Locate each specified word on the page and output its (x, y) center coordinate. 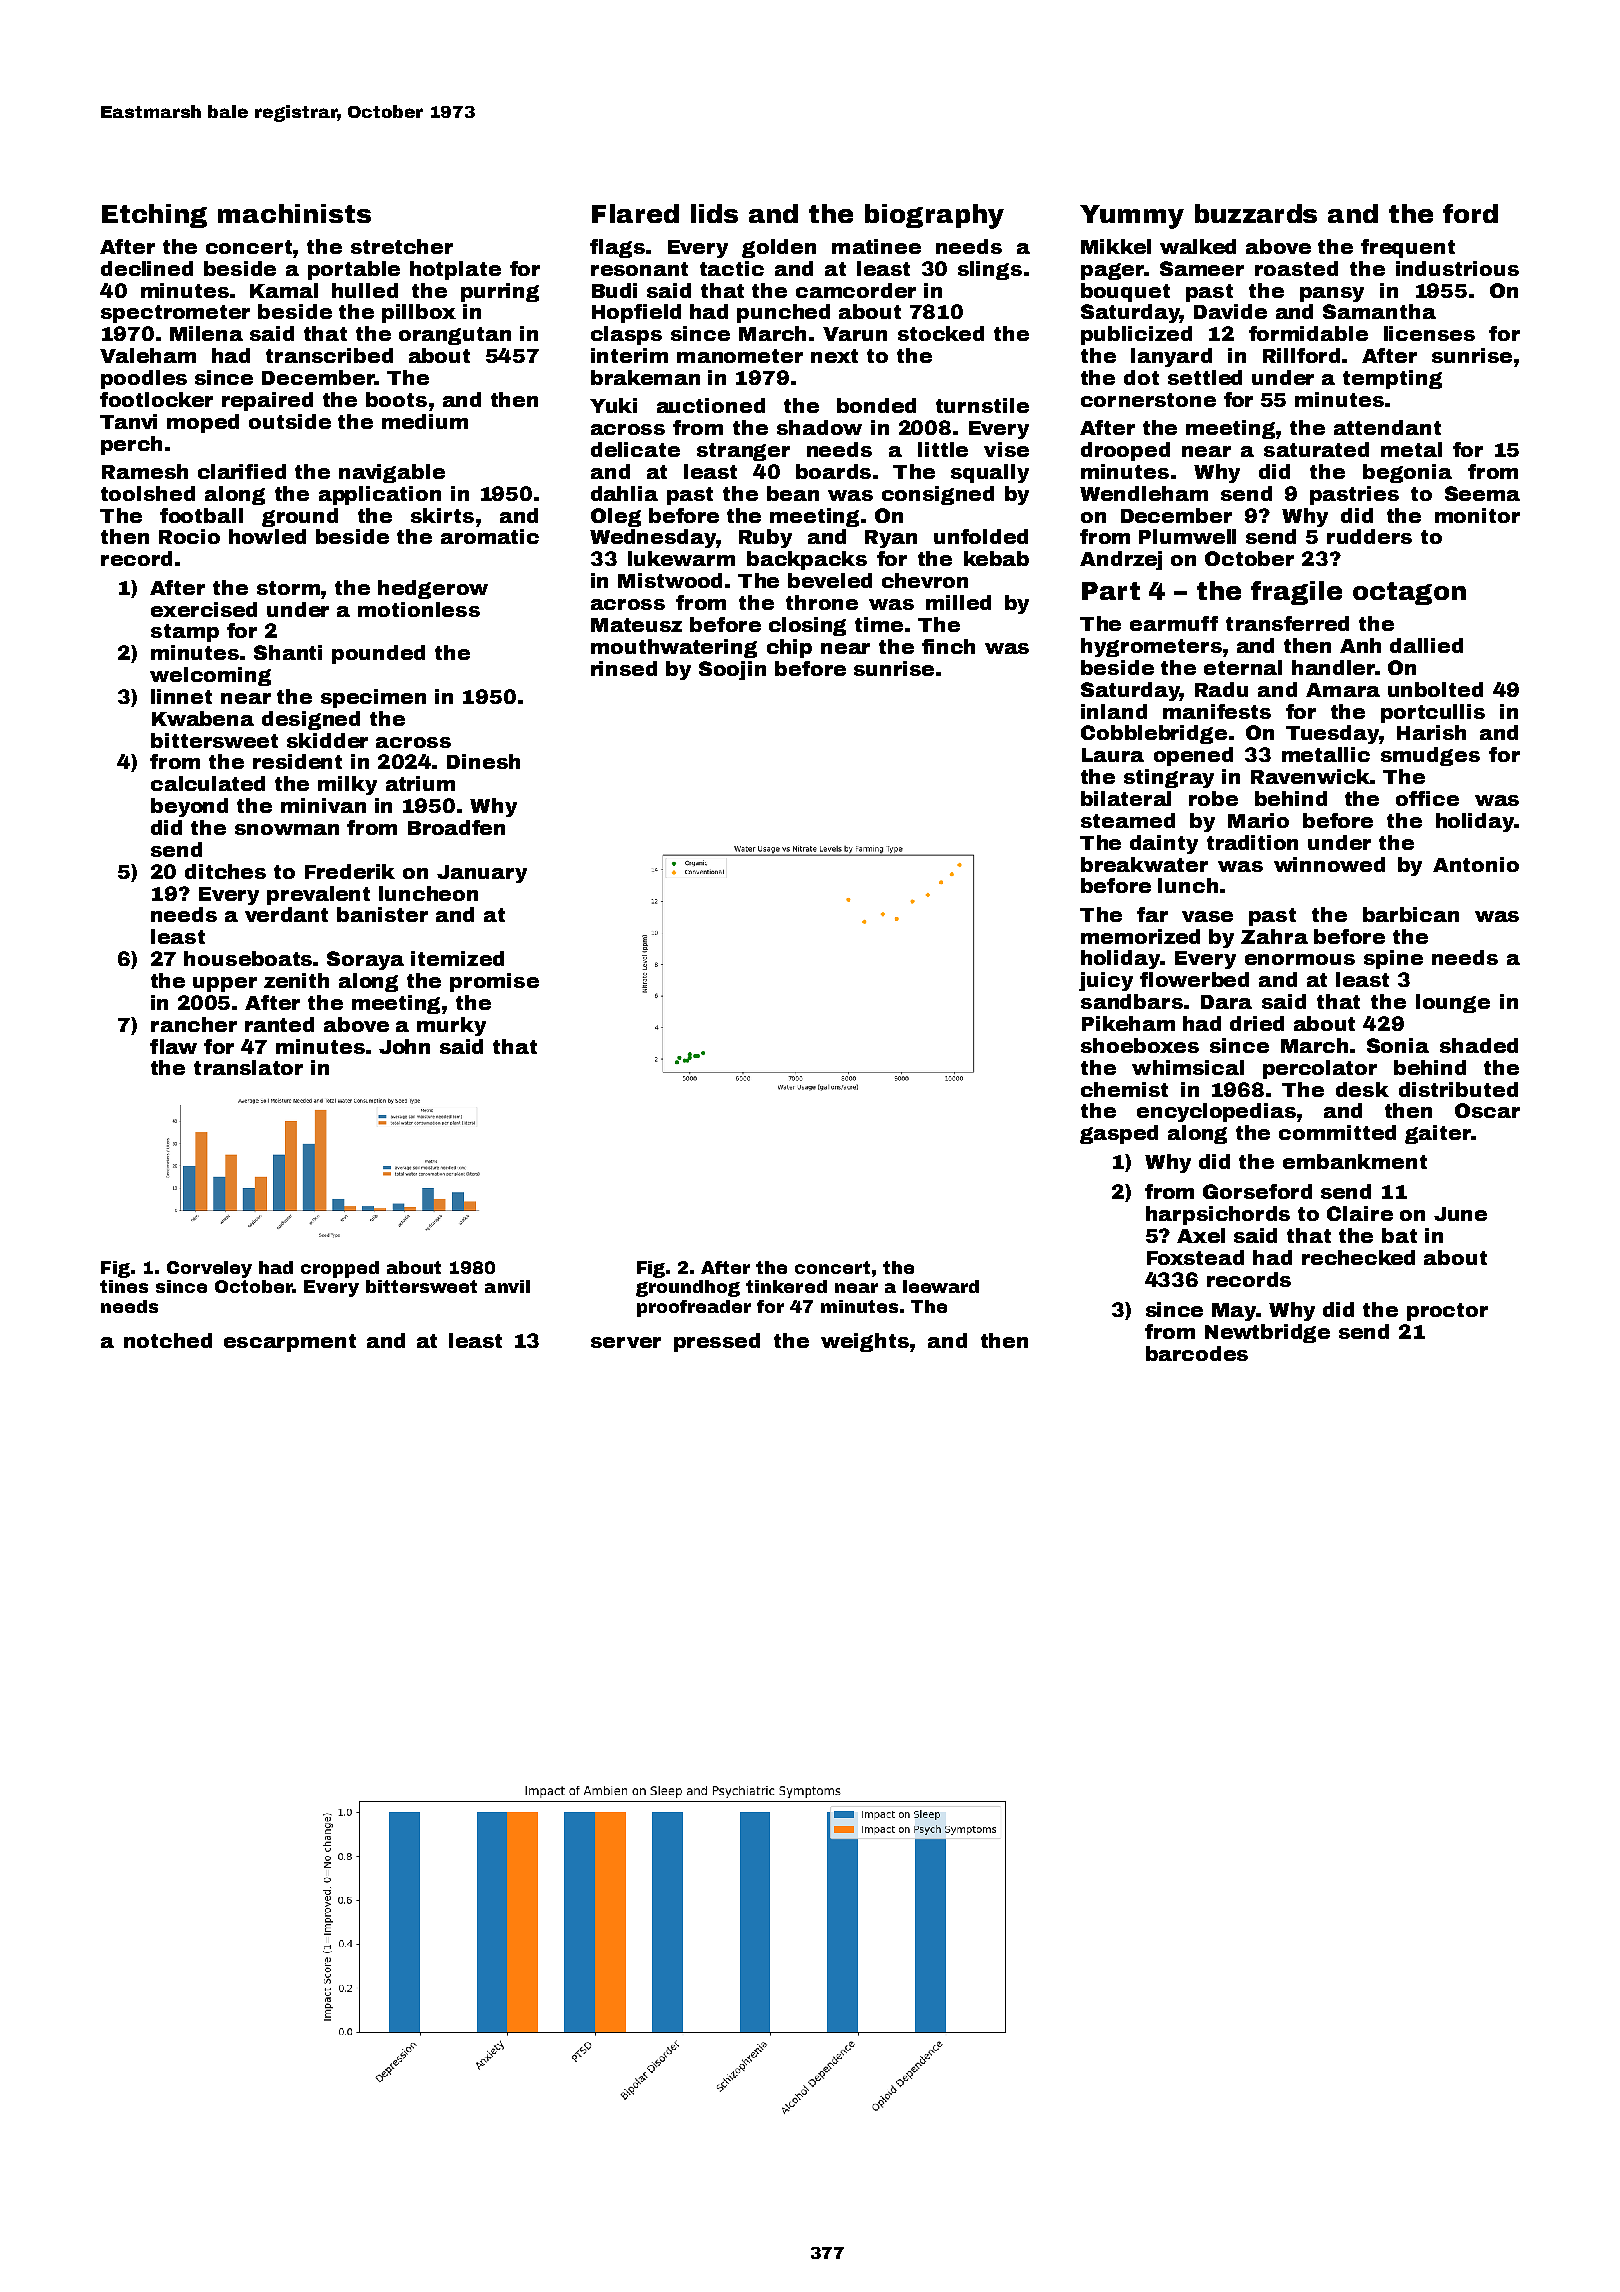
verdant (286, 914)
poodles (144, 379)
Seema (1482, 493)
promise (494, 982)
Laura (1113, 755)
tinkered (786, 1286)
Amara (1343, 690)
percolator (1320, 1069)
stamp (185, 633)
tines (124, 1286)
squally (990, 473)
